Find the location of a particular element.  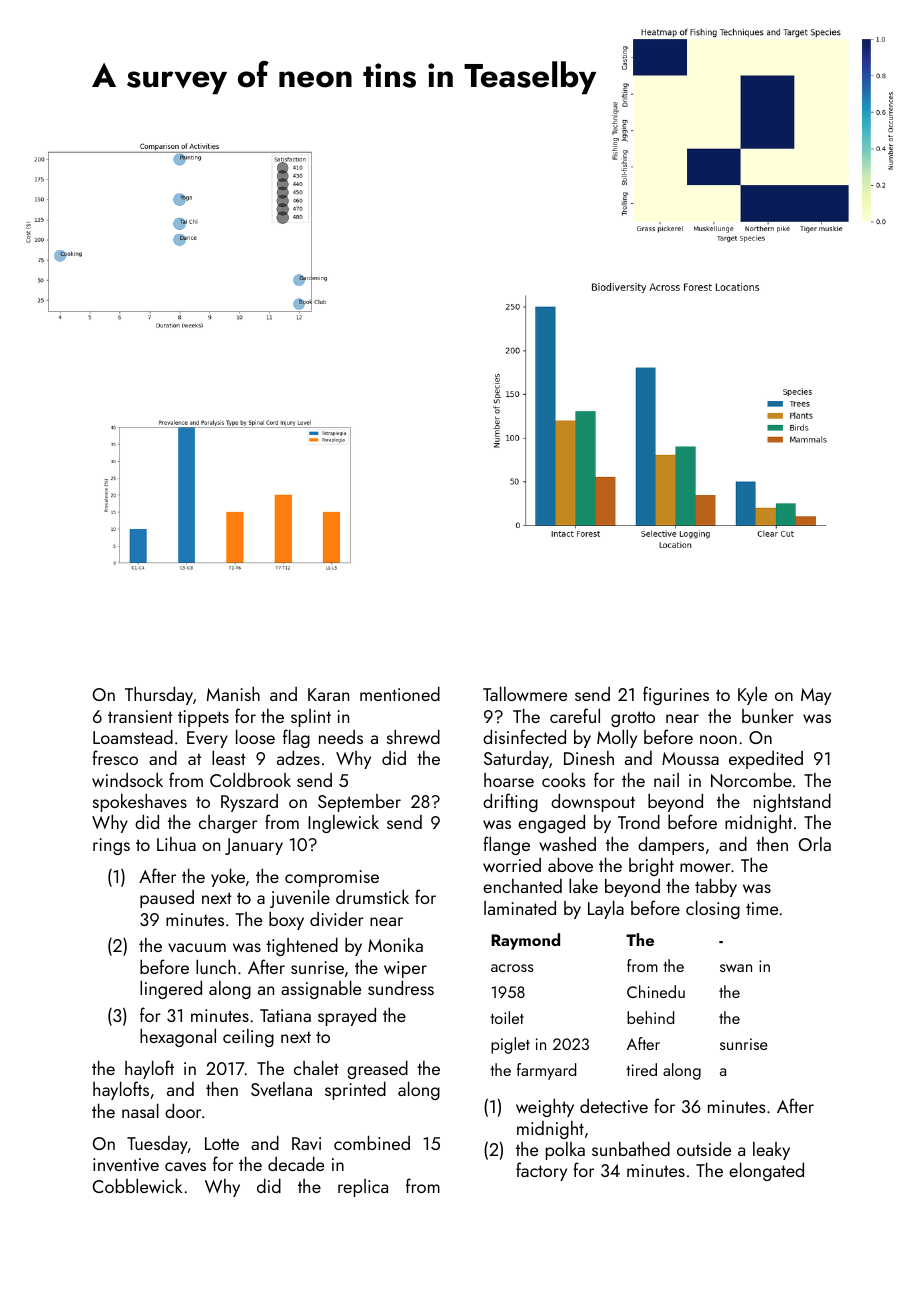

elongated is located at coordinates (766, 1171).
